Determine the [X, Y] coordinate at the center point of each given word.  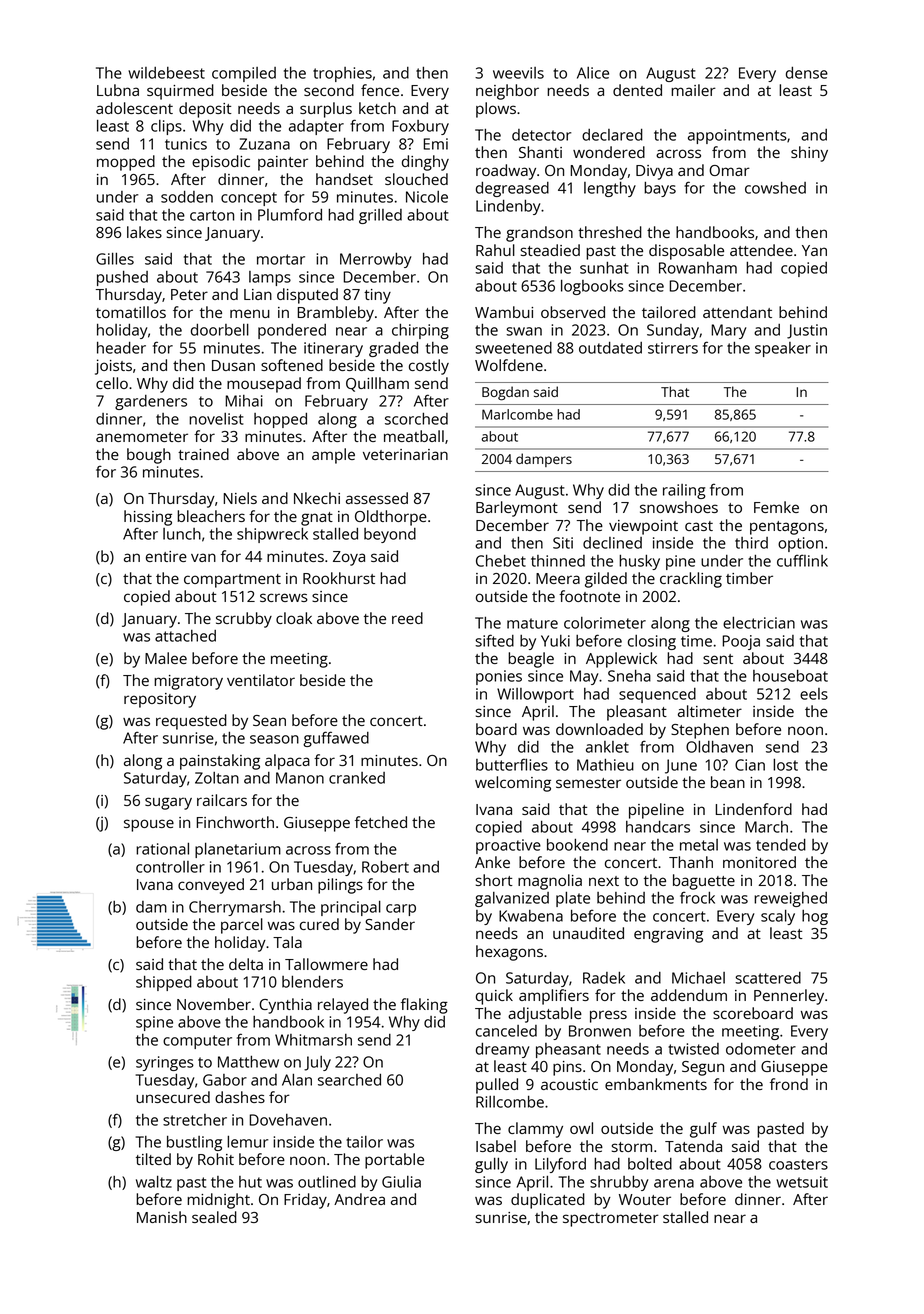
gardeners [151, 402]
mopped [126, 163]
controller [170, 867]
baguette [704, 882]
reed [407, 618]
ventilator [261, 680]
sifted [494, 640]
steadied [550, 250]
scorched [416, 419]
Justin [807, 331]
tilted [153, 1159]
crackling [691, 580]
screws [284, 597]
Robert [385, 867]
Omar [729, 170]
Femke [776, 507]
